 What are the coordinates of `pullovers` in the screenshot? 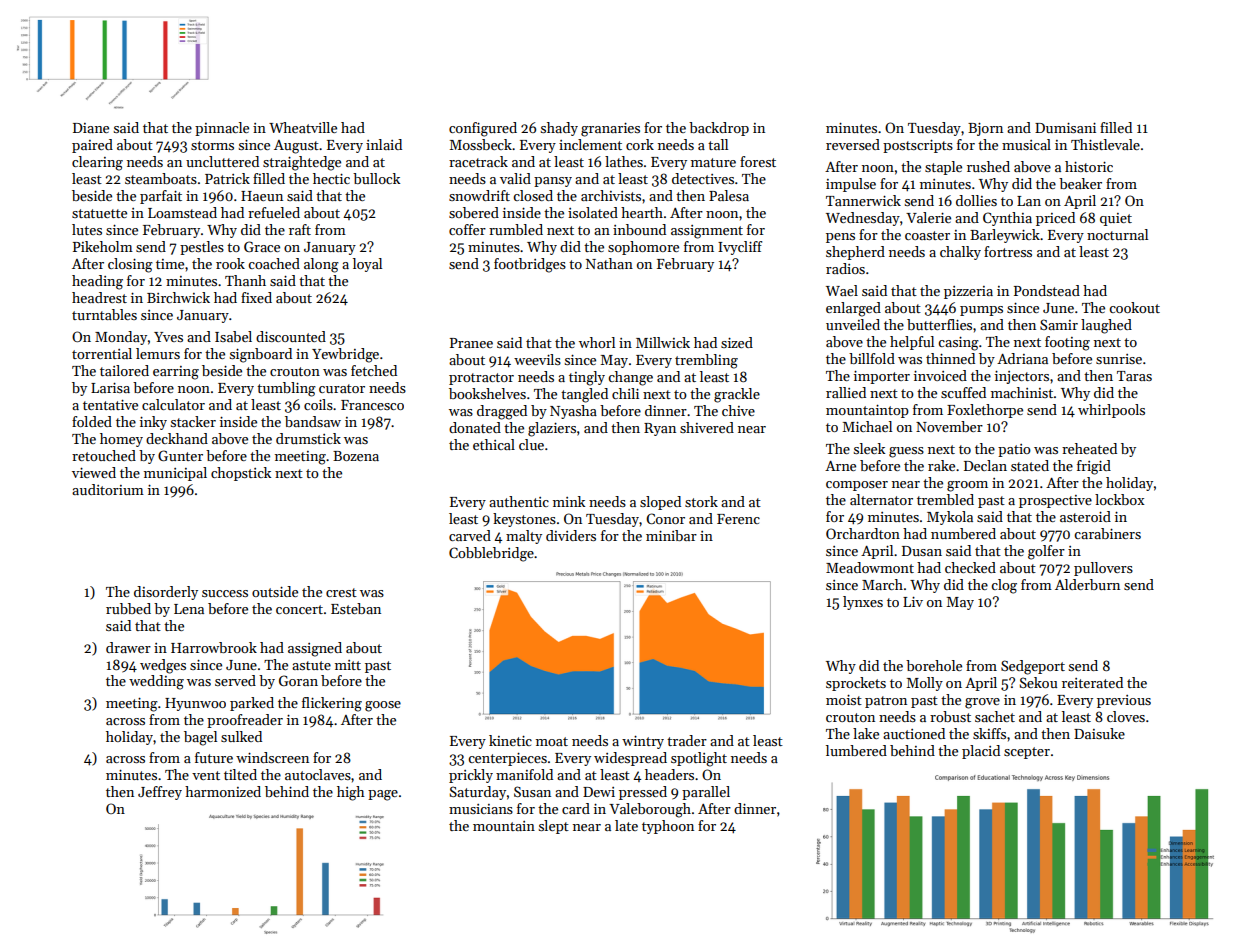 It's located at (1103, 569).
